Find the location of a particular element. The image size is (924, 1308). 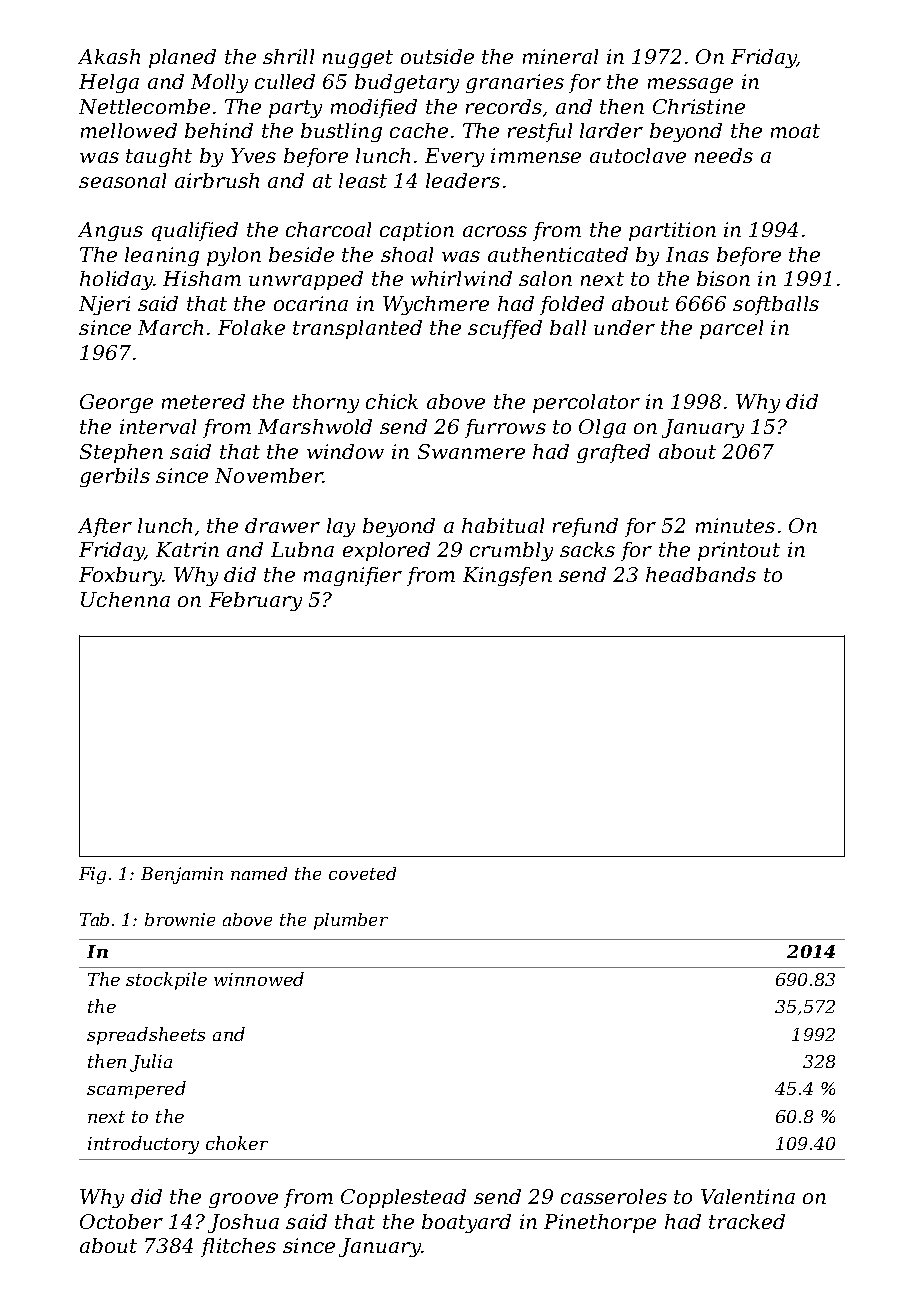

under is located at coordinates (624, 327).
